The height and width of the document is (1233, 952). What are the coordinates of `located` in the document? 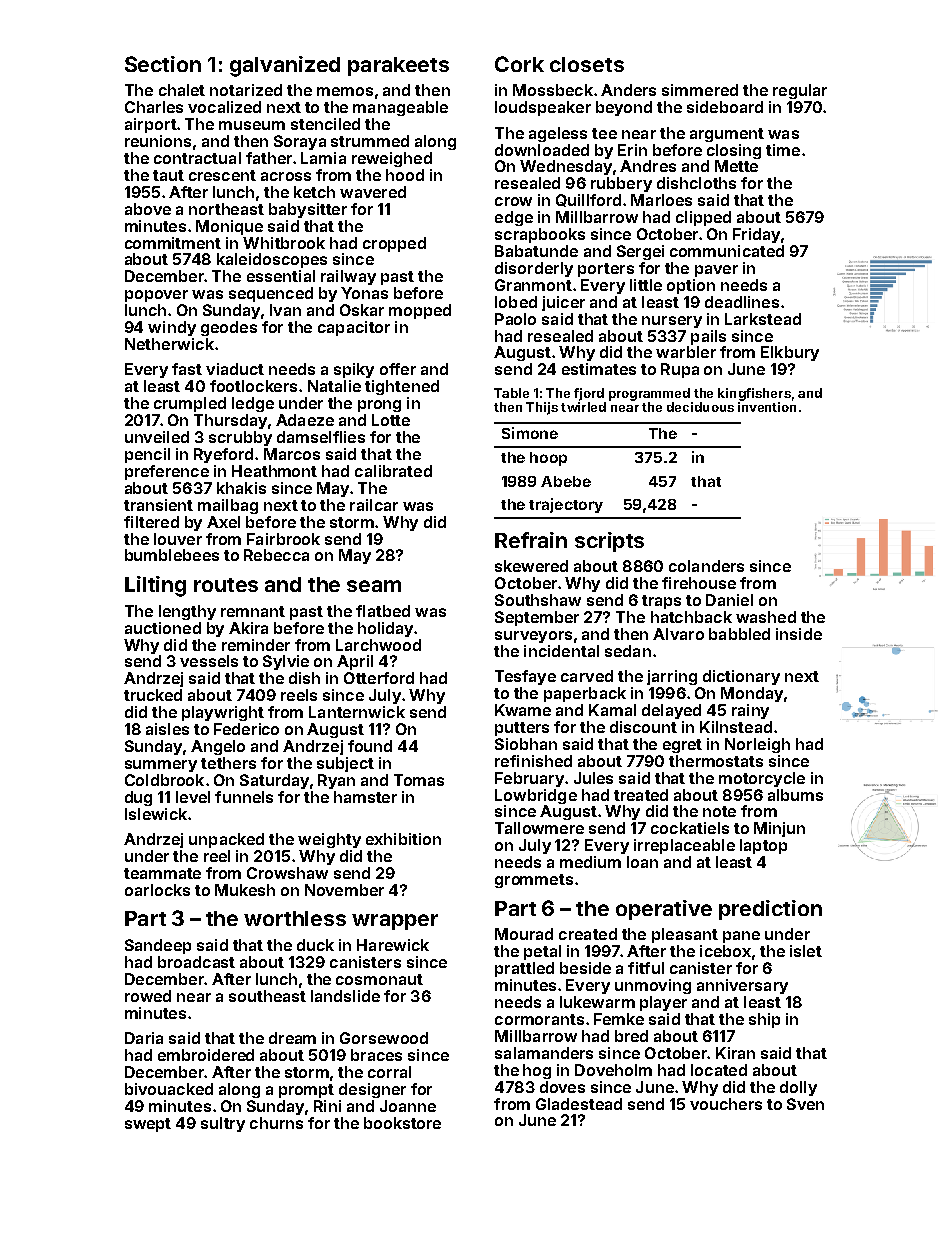 It's located at (719, 1070).
